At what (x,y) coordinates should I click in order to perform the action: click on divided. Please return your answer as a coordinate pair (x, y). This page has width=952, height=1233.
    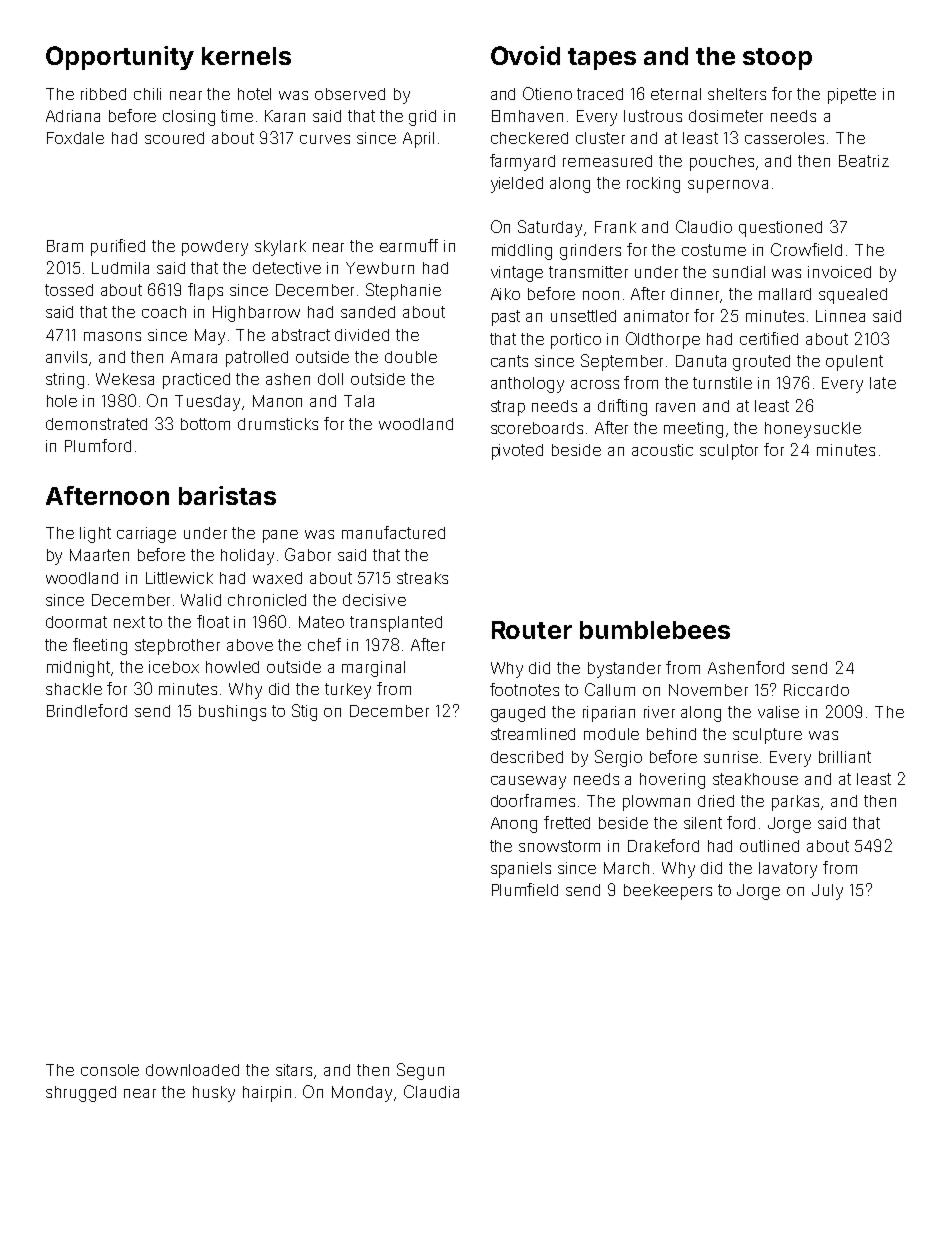
    Looking at the image, I should click on (362, 335).
